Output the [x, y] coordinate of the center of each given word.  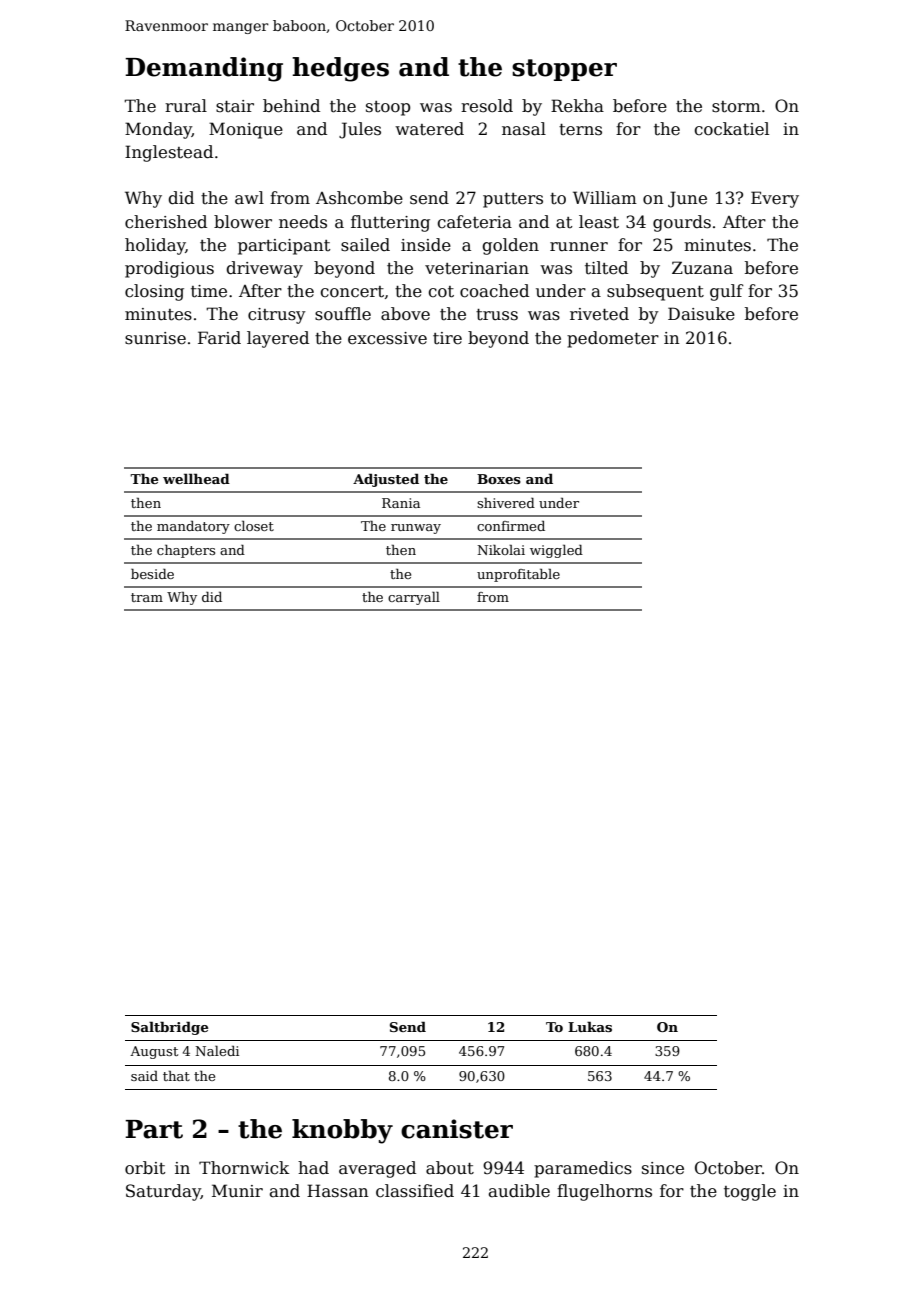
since [663, 1168]
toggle [750, 1192]
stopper [564, 70]
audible [519, 1191]
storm [736, 107]
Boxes [499, 479]
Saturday [163, 1192]
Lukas [590, 1026]
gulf [727, 292]
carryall [414, 598]
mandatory [193, 527]
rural [186, 106]
